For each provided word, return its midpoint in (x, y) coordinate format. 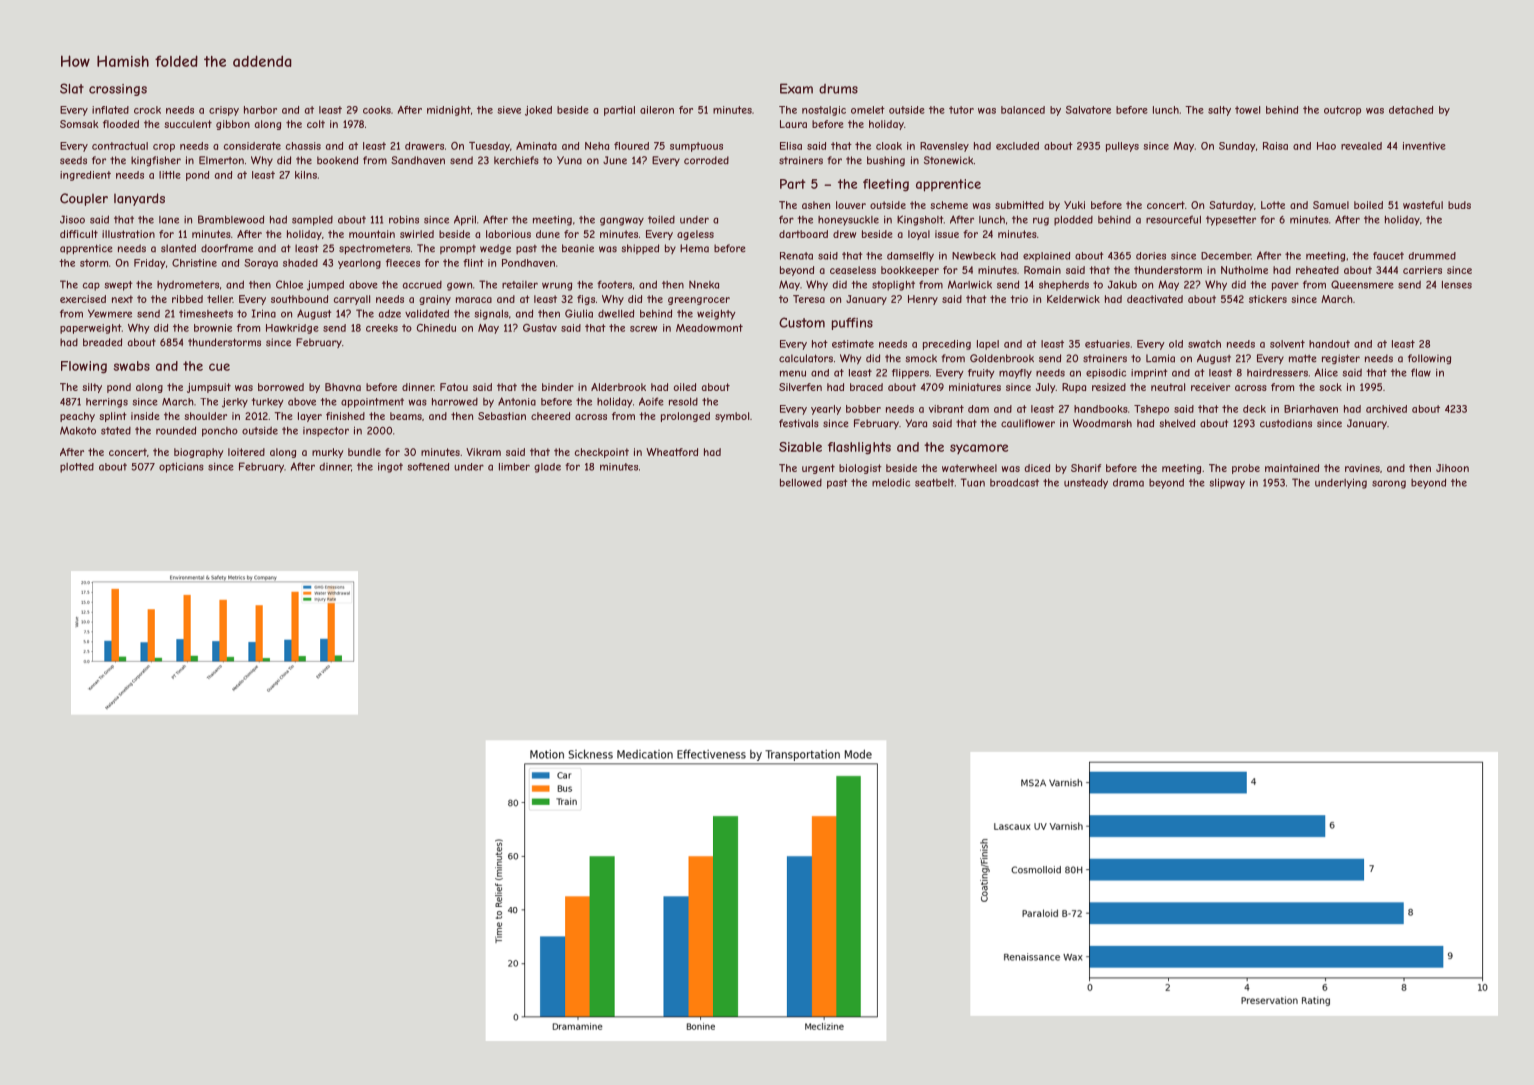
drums (838, 89)
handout (1329, 344)
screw (644, 329)
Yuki (1074, 205)
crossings (118, 90)
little (170, 175)
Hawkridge (292, 329)
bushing (886, 161)
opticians (181, 467)
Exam (796, 88)
